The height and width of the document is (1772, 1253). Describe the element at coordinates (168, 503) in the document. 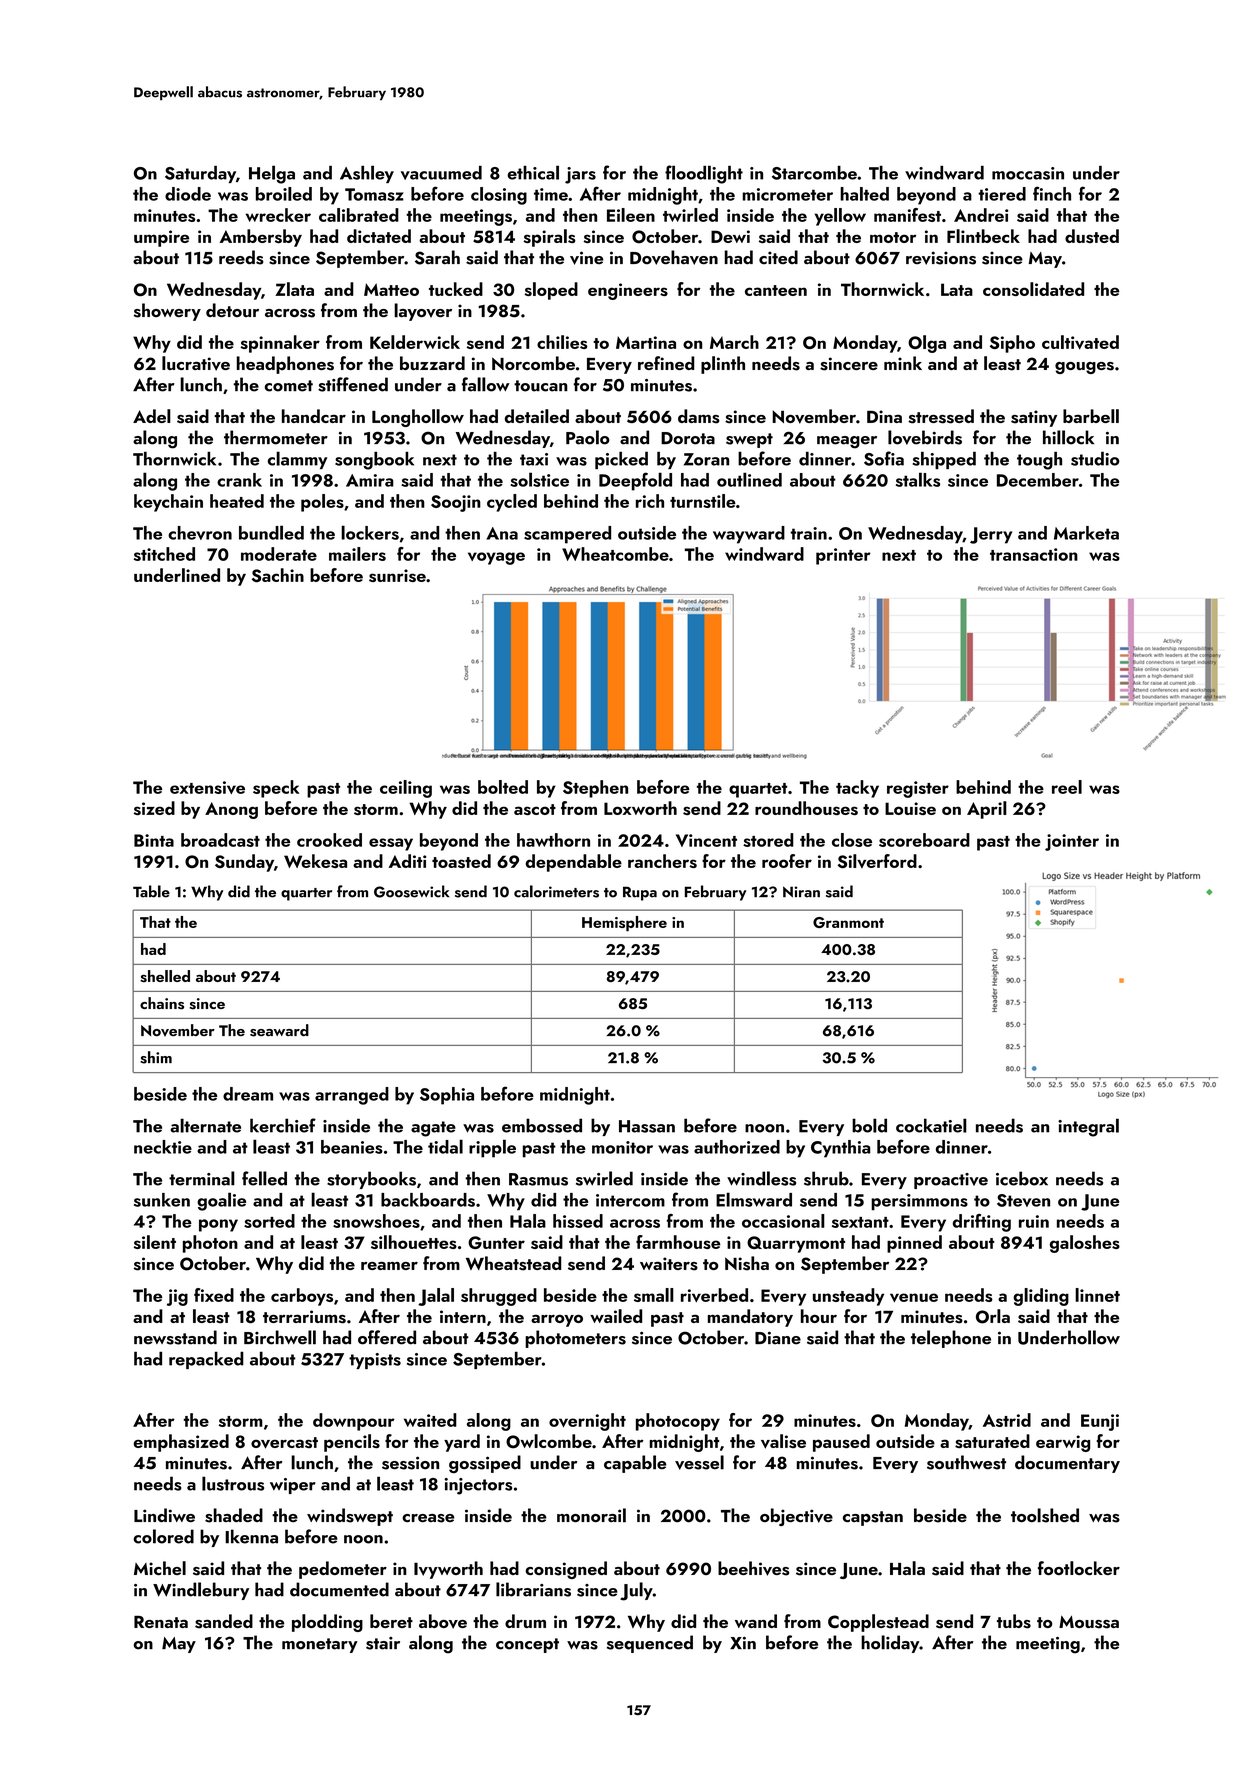

I see `keychain` at that location.
